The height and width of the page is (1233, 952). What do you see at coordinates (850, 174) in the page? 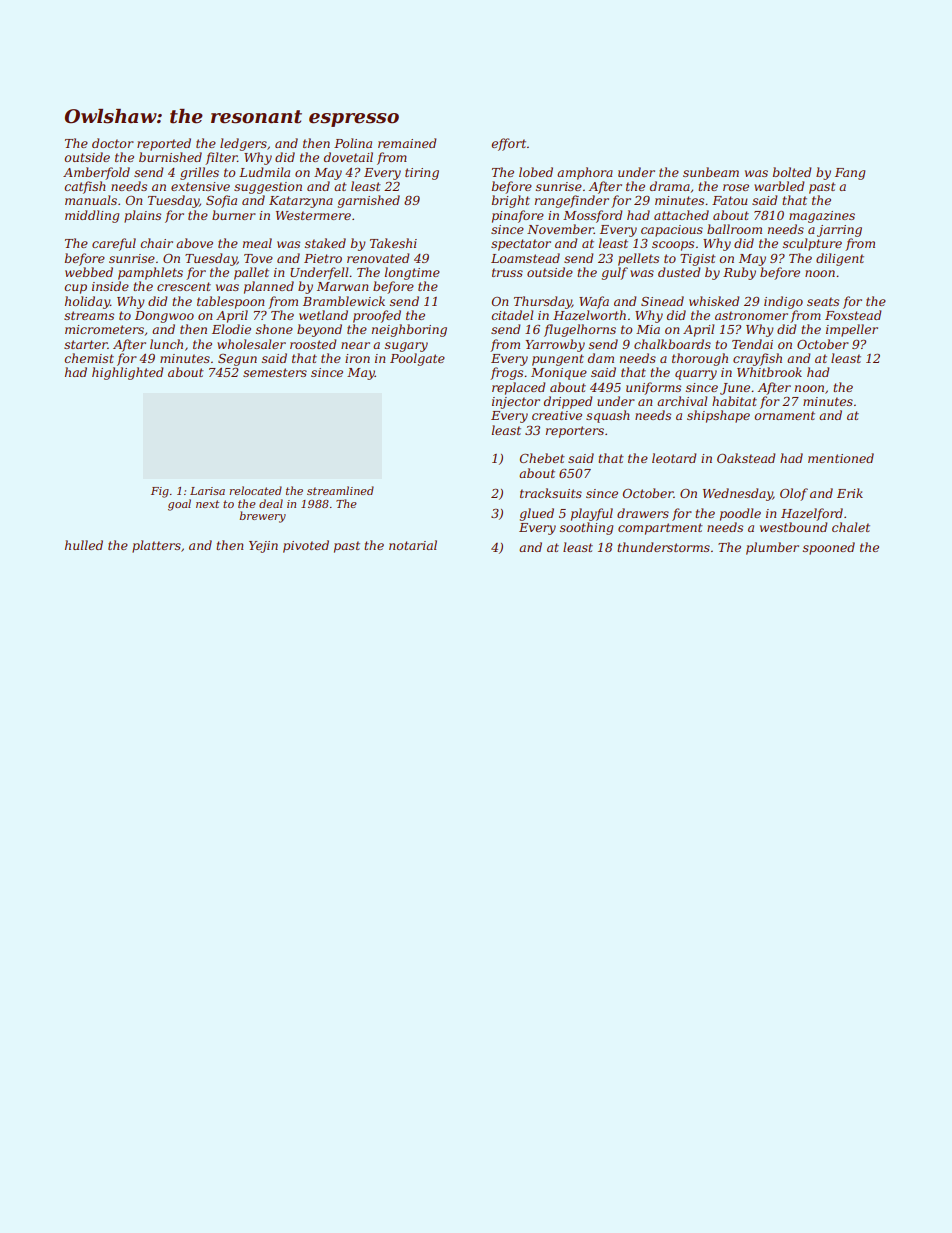
I see `Fang` at bounding box center [850, 174].
